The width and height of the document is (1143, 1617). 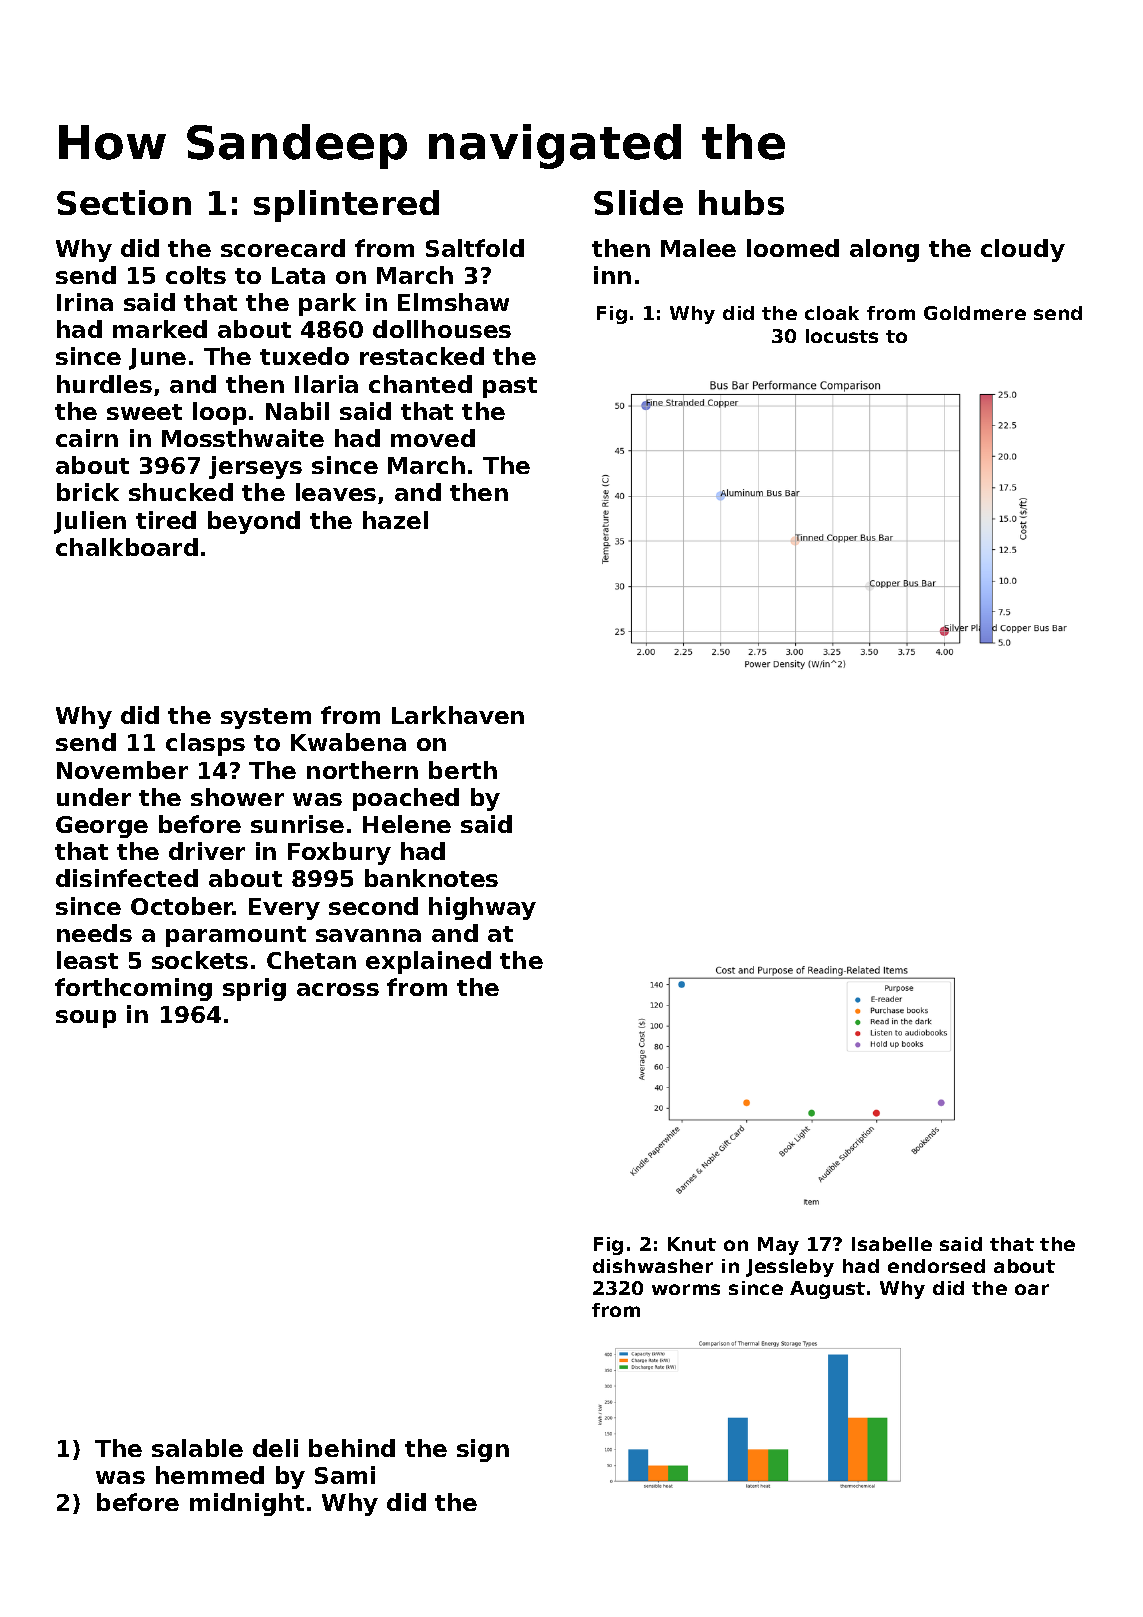 What do you see at coordinates (975, 313) in the document?
I see `Goldmere` at bounding box center [975, 313].
